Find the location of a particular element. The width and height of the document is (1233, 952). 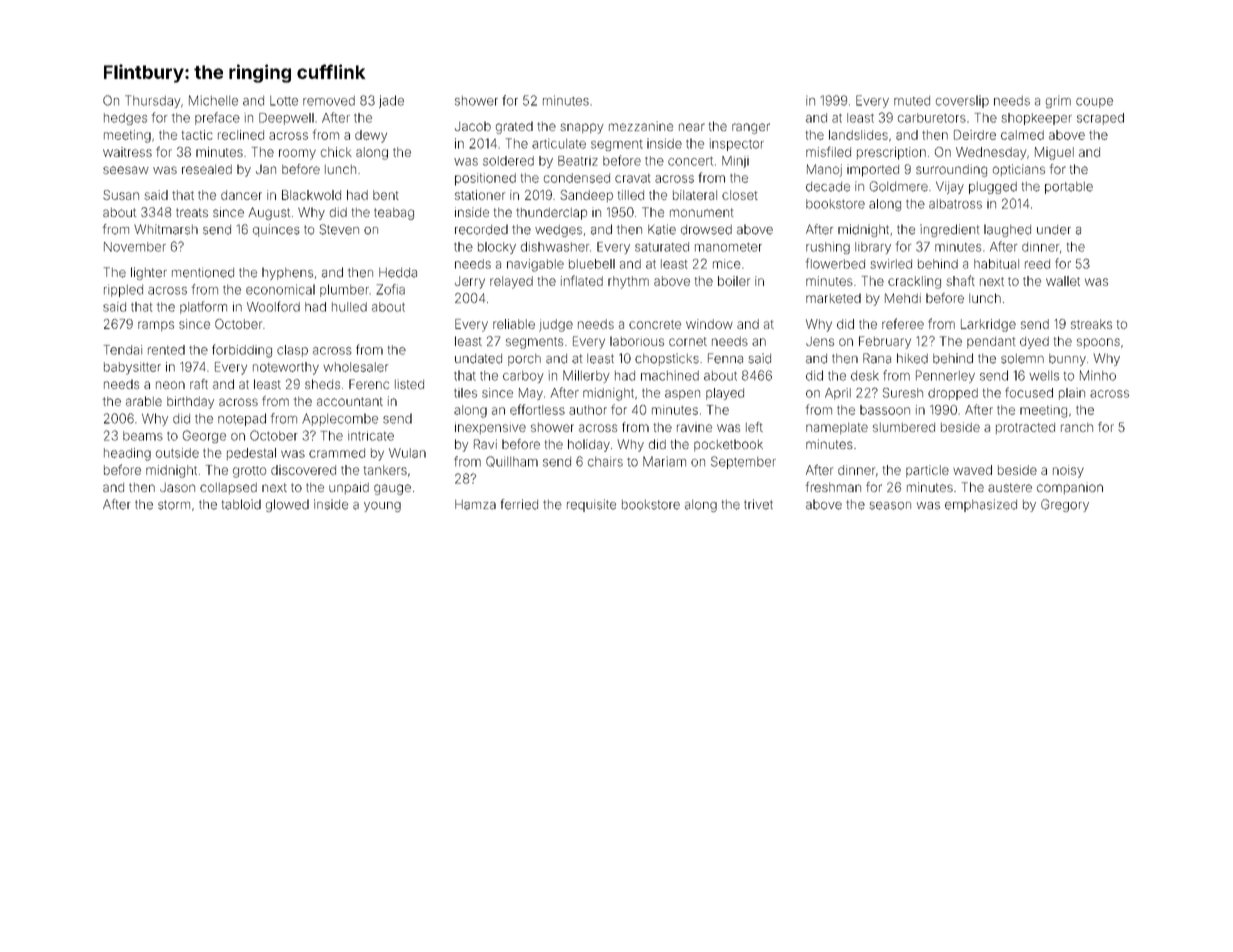

pedestal is located at coordinates (251, 454).
